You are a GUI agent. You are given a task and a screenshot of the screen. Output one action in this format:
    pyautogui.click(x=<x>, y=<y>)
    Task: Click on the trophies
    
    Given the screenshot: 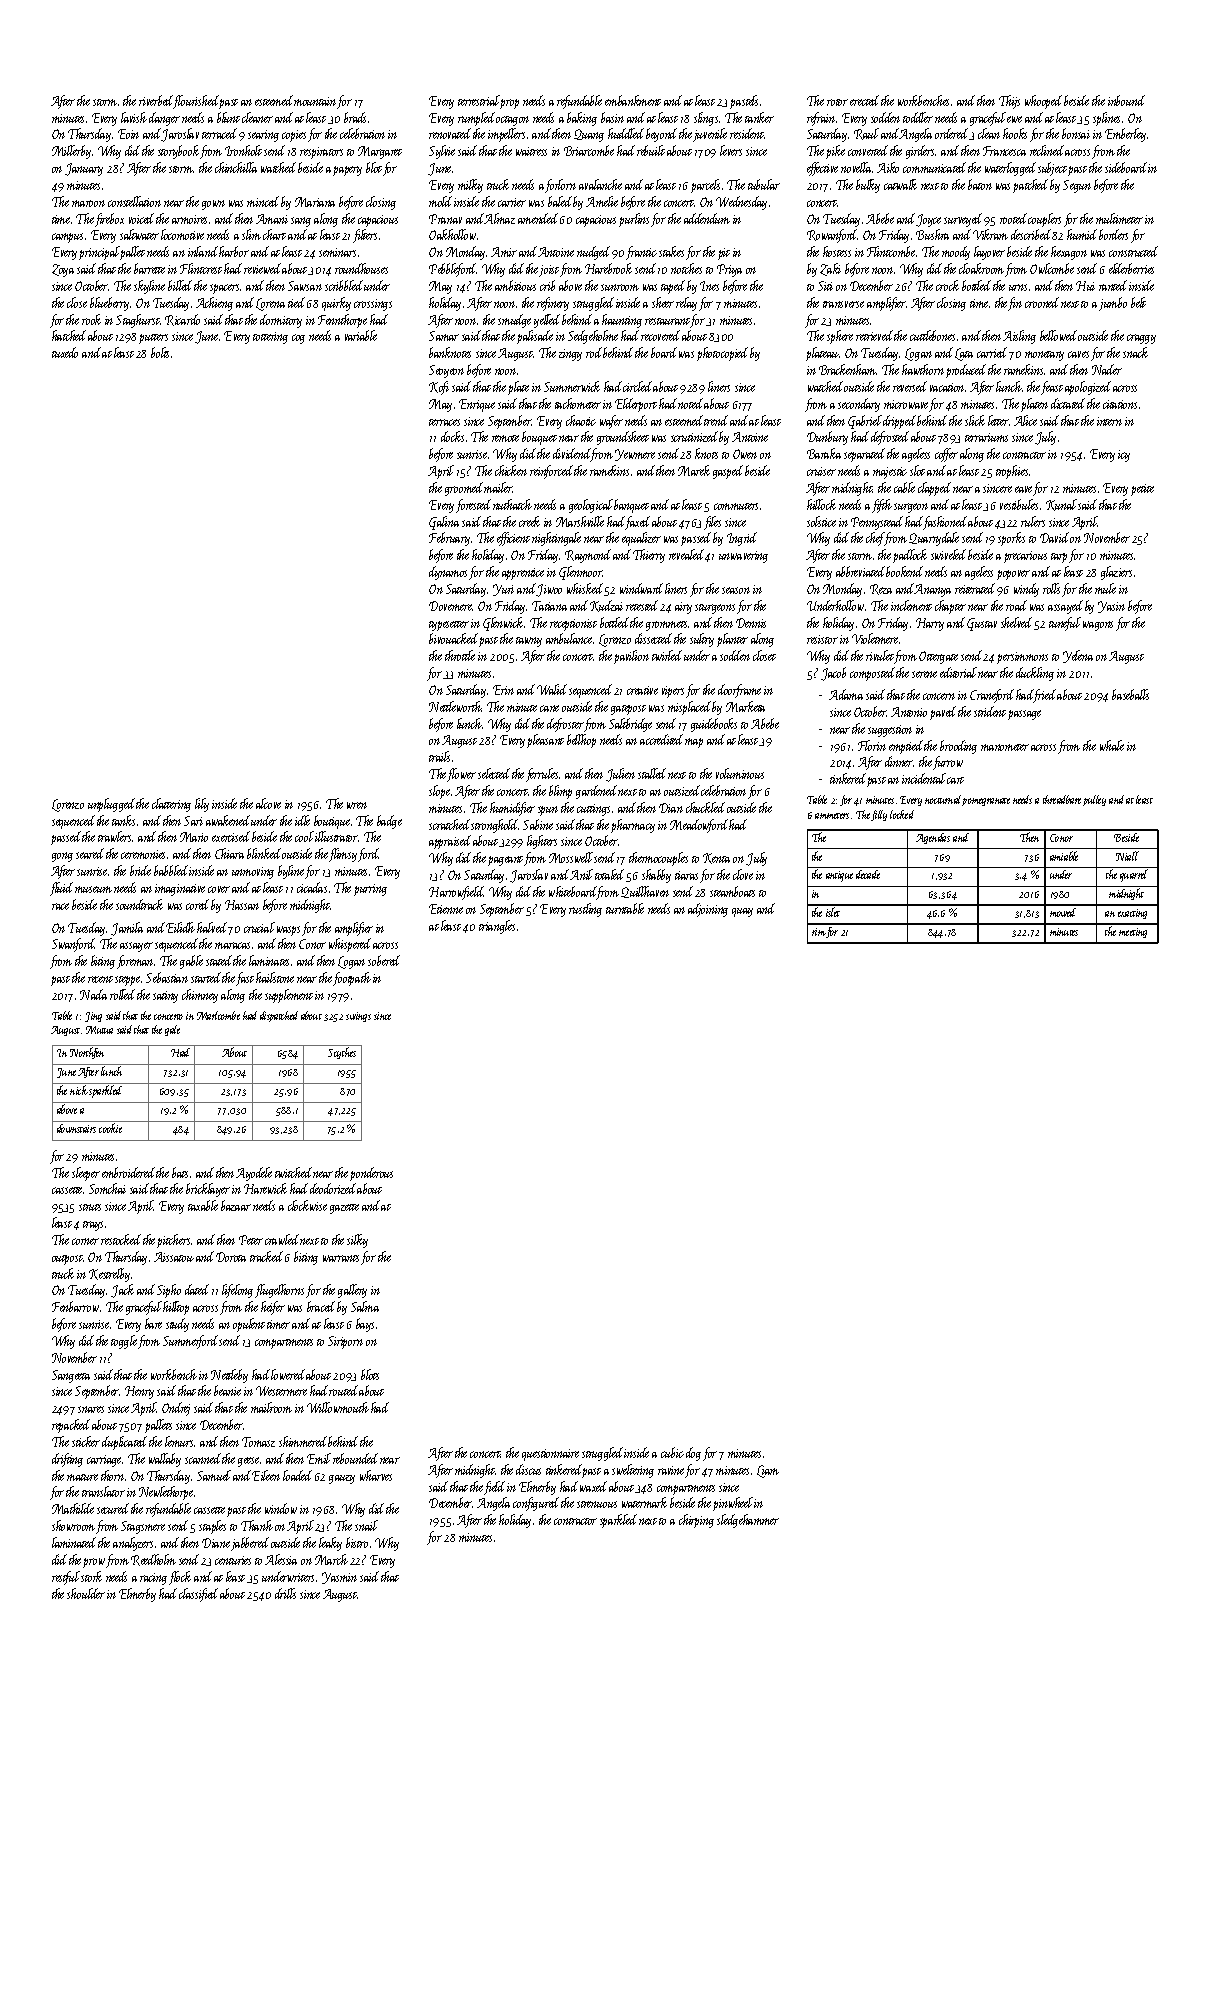 What is the action you would take?
    pyautogui.click(x=1012, y=472)
